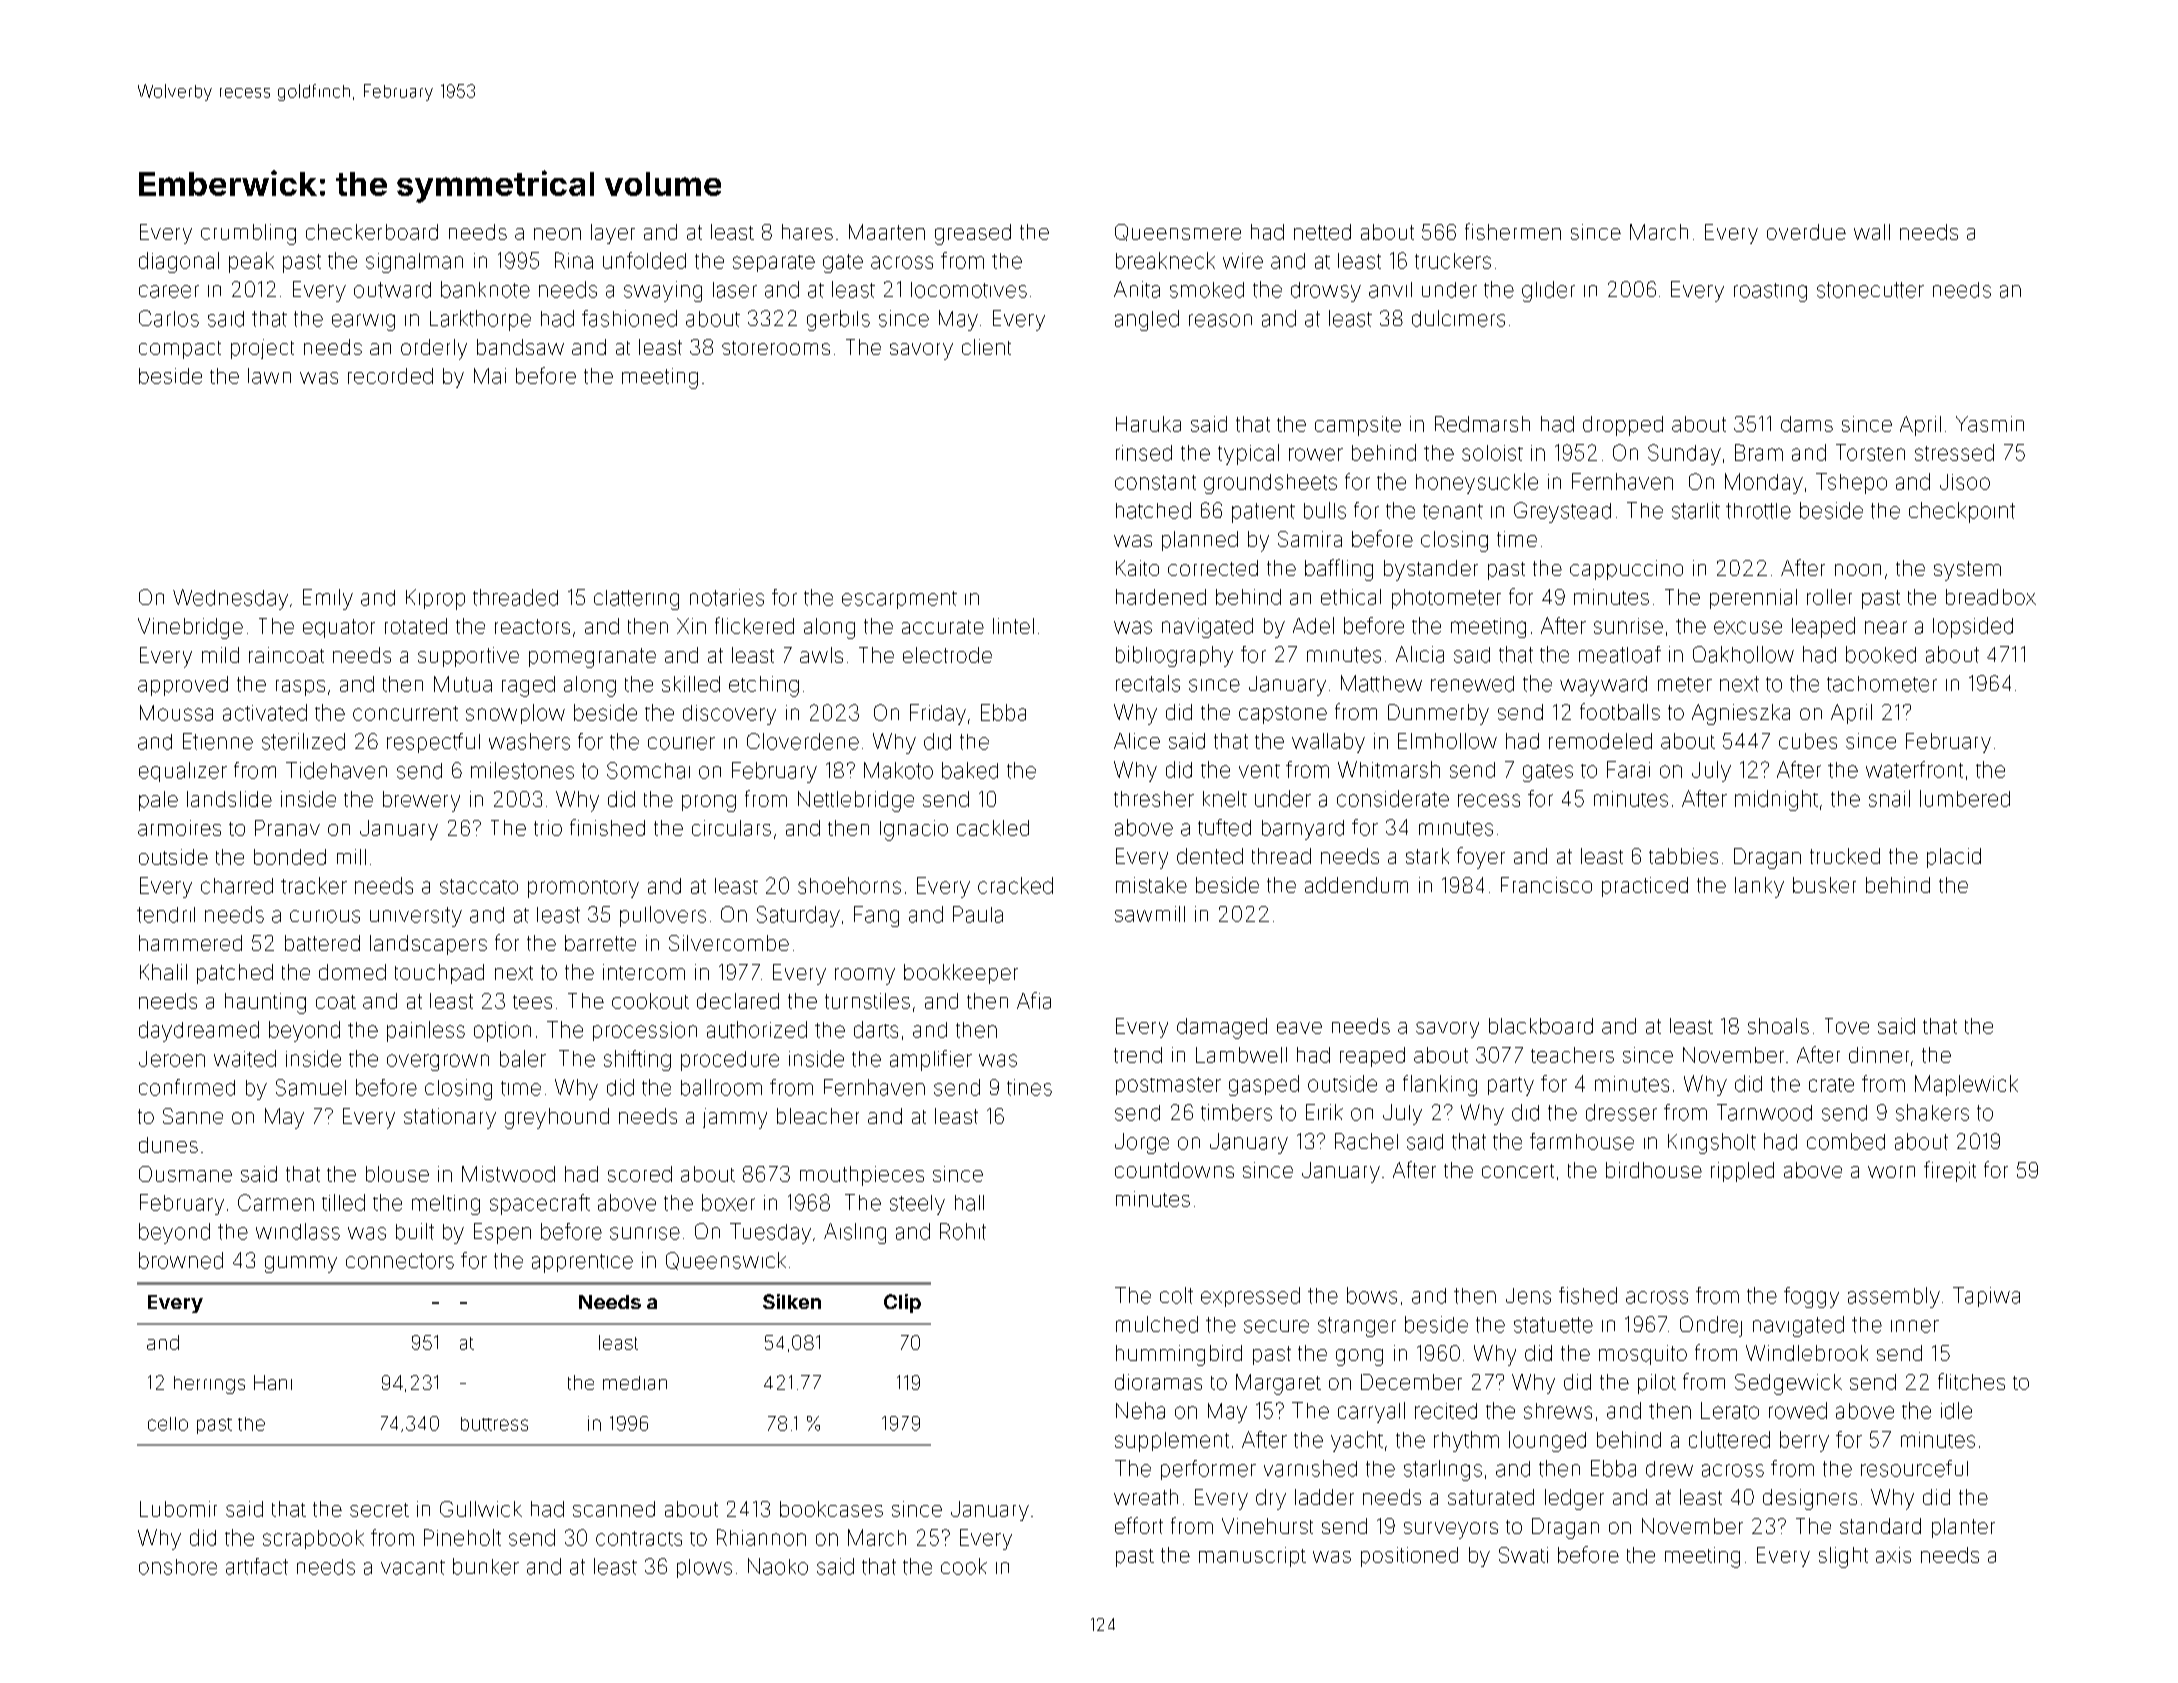  I want to click on Kiprop, so click(435, 599).
